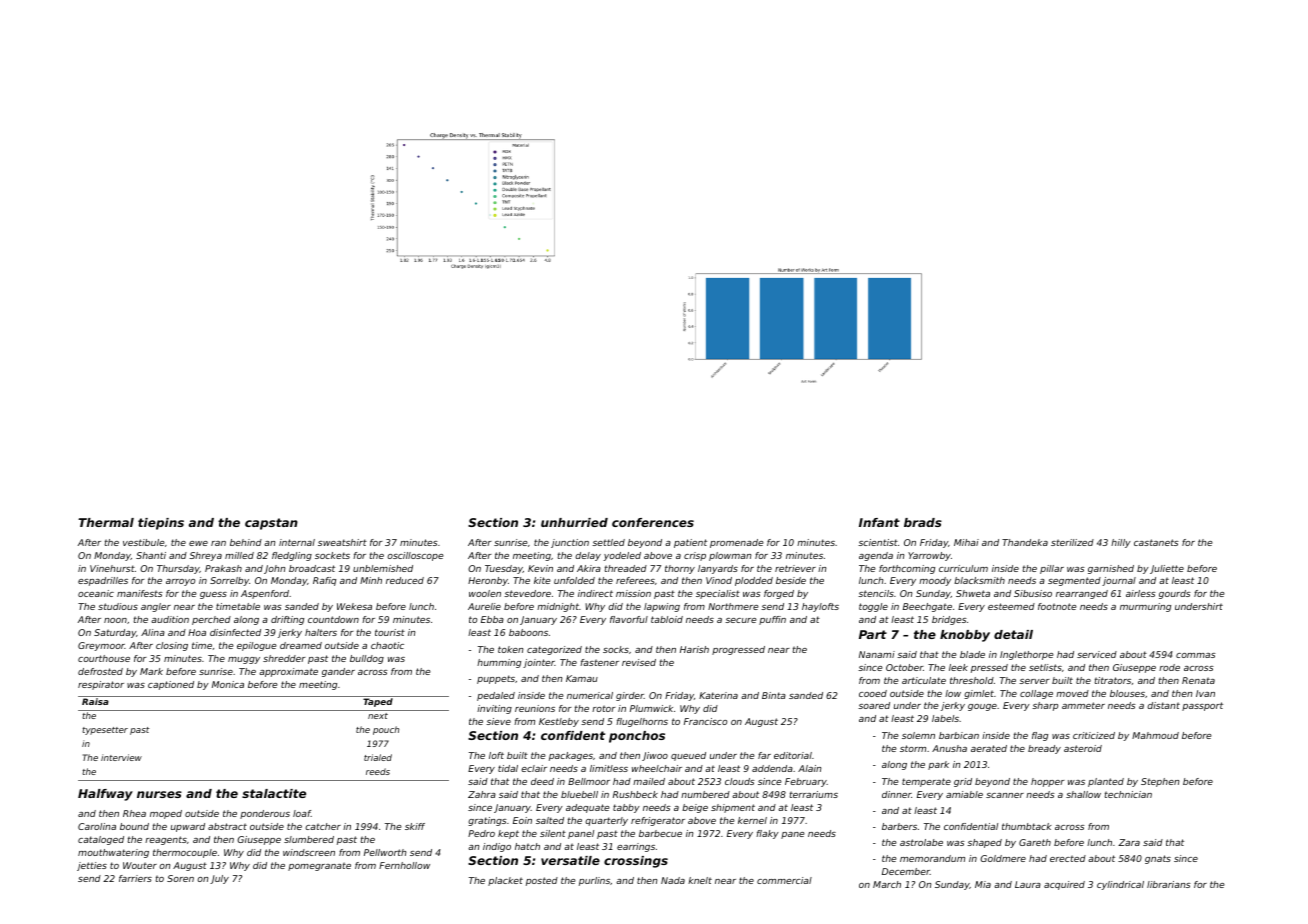 This screenshot has width=1308, height=924. I want to click on Pellworth, so click(385, 852).
